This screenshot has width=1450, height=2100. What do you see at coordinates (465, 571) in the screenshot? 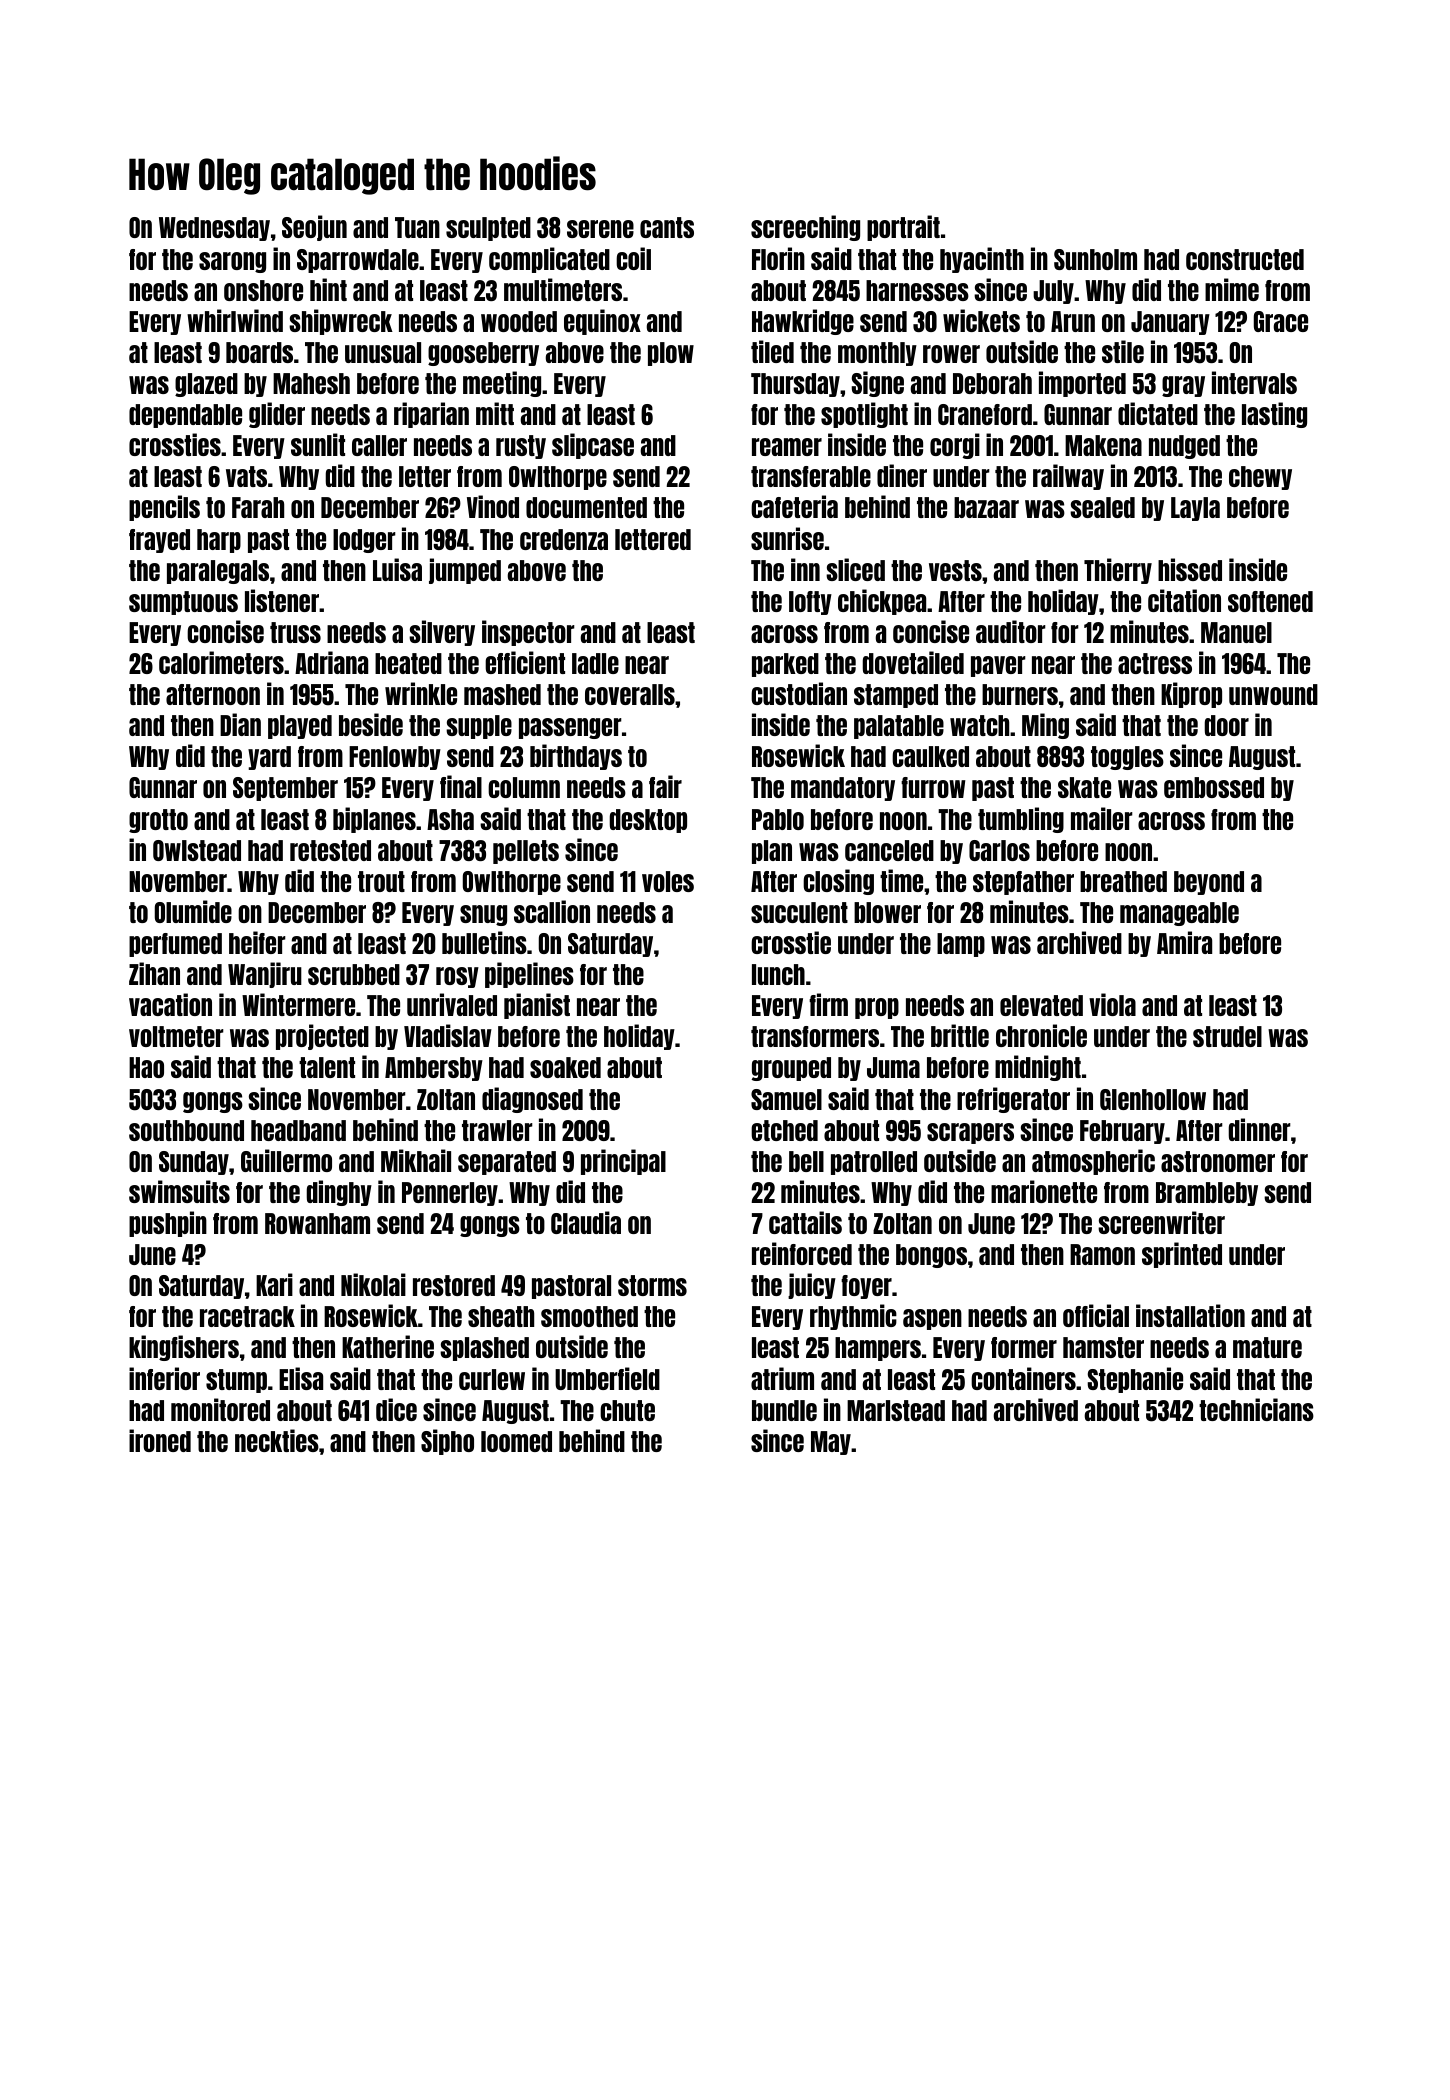
I see `jumped` at bounding box center [465, 571].
